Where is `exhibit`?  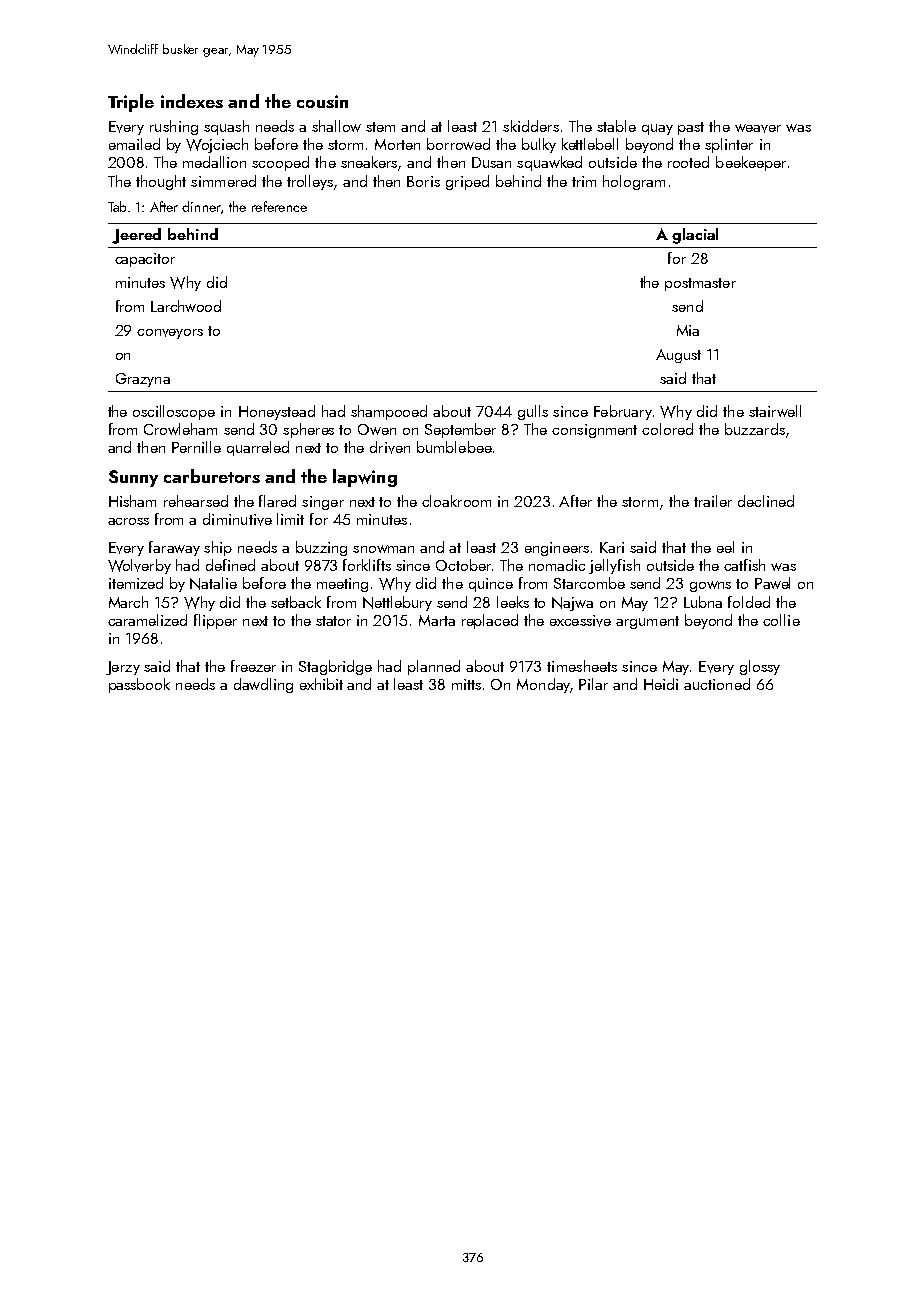 exhibit is located at coordinates (321, 684).
